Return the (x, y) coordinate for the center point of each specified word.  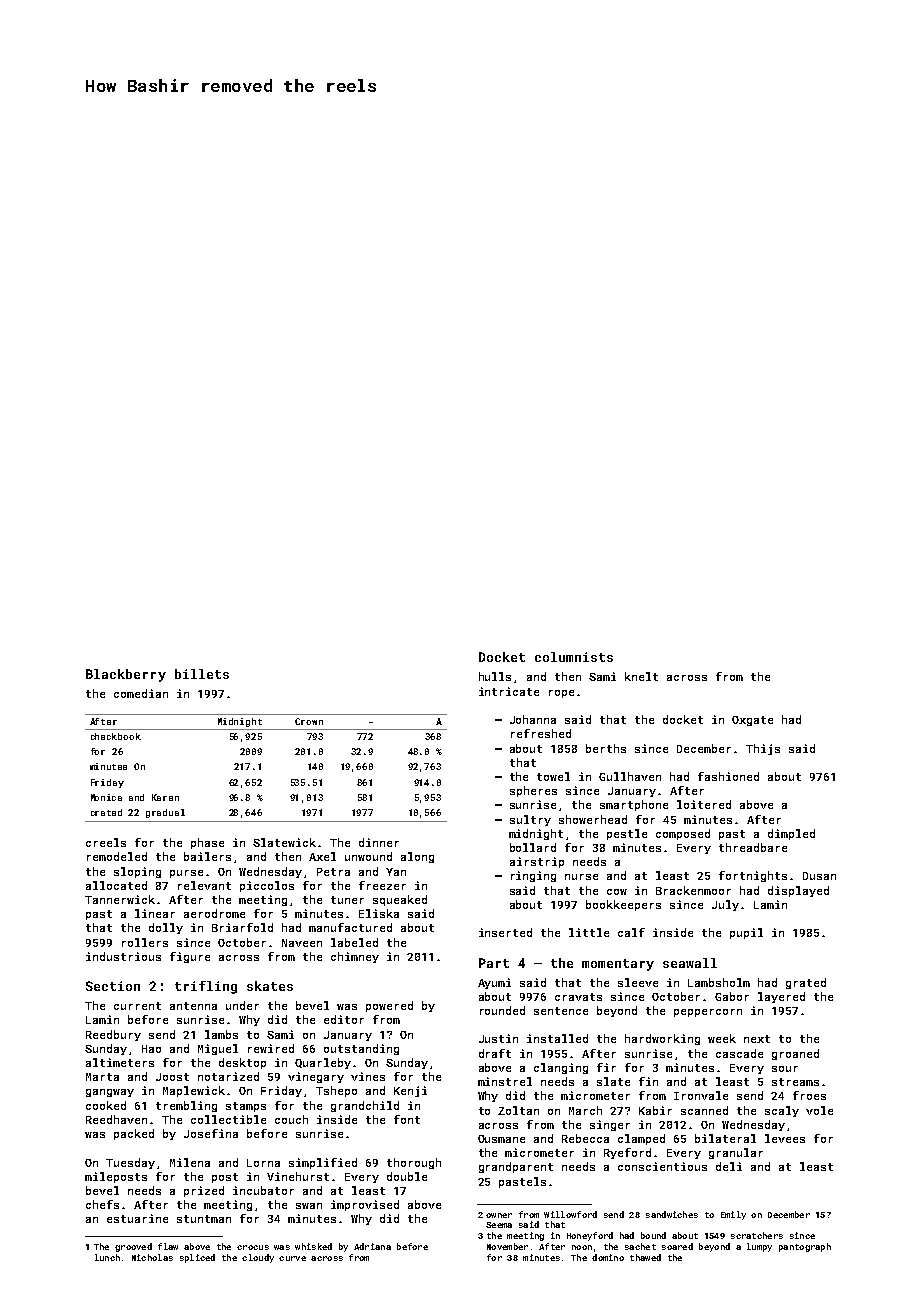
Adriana (372, 1246)
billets (202, 674)
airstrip (537, 862)
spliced (197, 1258)
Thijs (763, 749)
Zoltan (518, 1110)
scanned (704, 1110)
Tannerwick (120, 899)
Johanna (533, 719)
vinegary (316, 1077)
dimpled (791, 834)
